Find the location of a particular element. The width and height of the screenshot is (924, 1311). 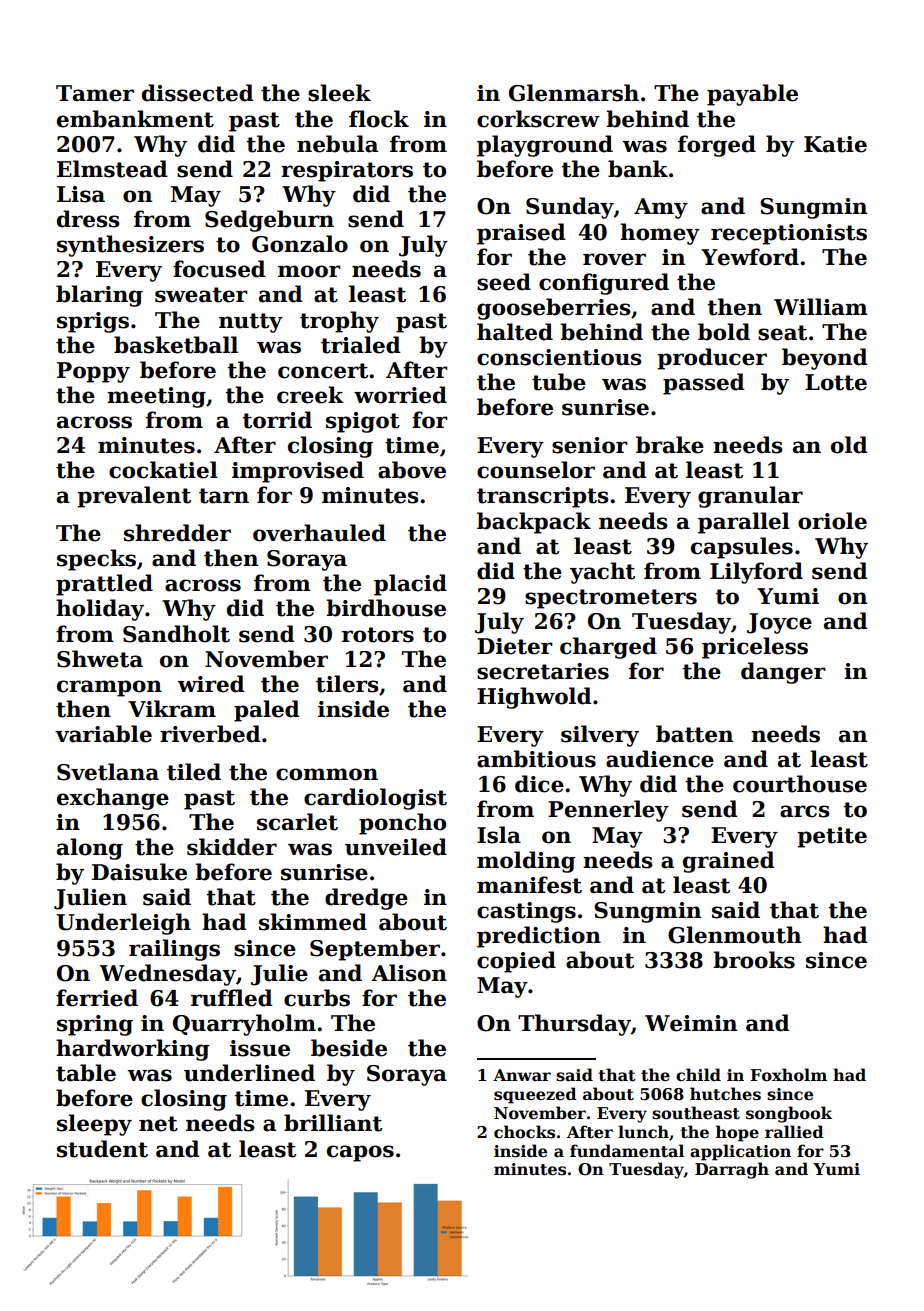

brooks is located at coordinates (754, 960).
